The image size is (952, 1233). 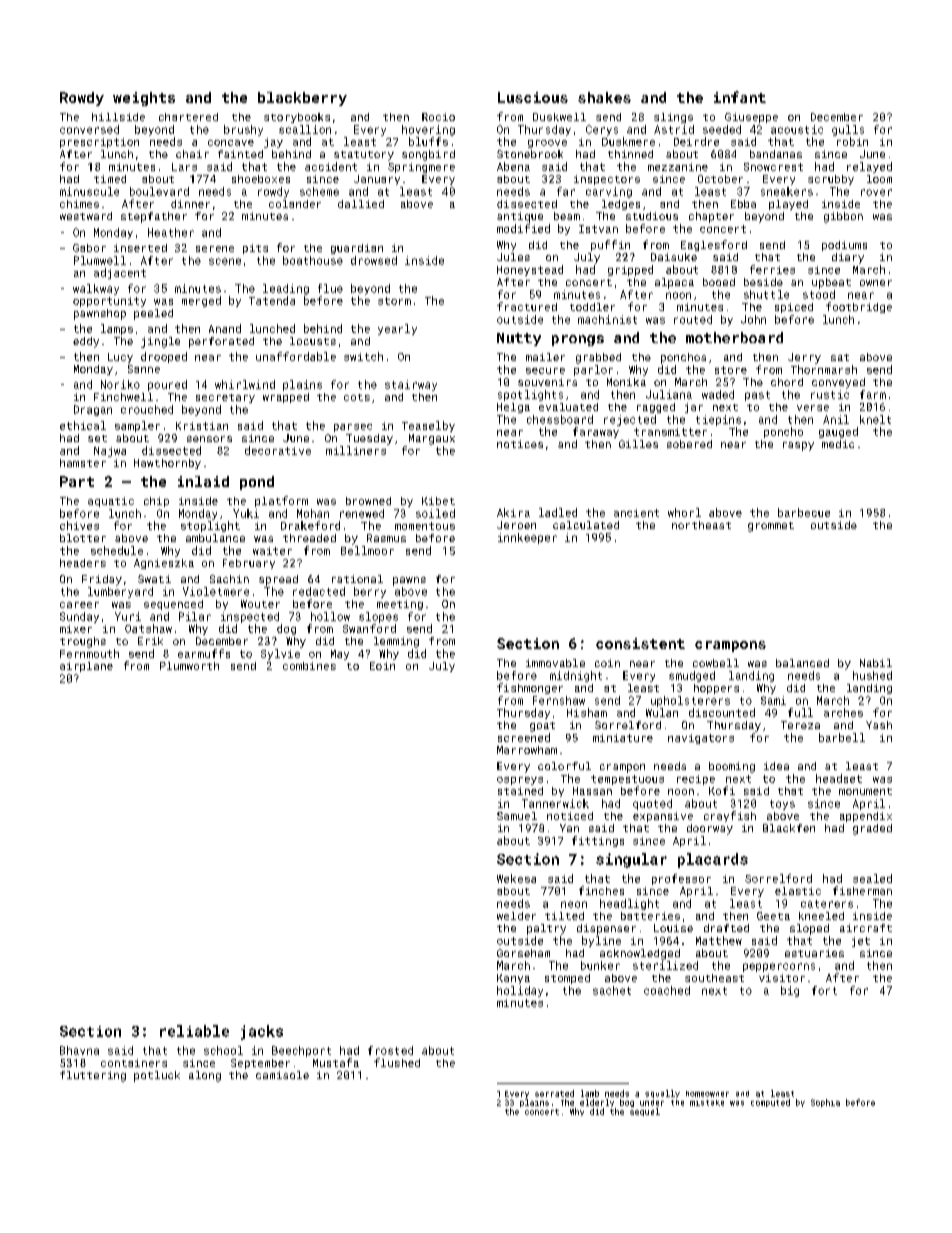 What do you see at coordinates (773, 916) in the screenshot?
I see `Geeta` at bounding box center [773, 916].
